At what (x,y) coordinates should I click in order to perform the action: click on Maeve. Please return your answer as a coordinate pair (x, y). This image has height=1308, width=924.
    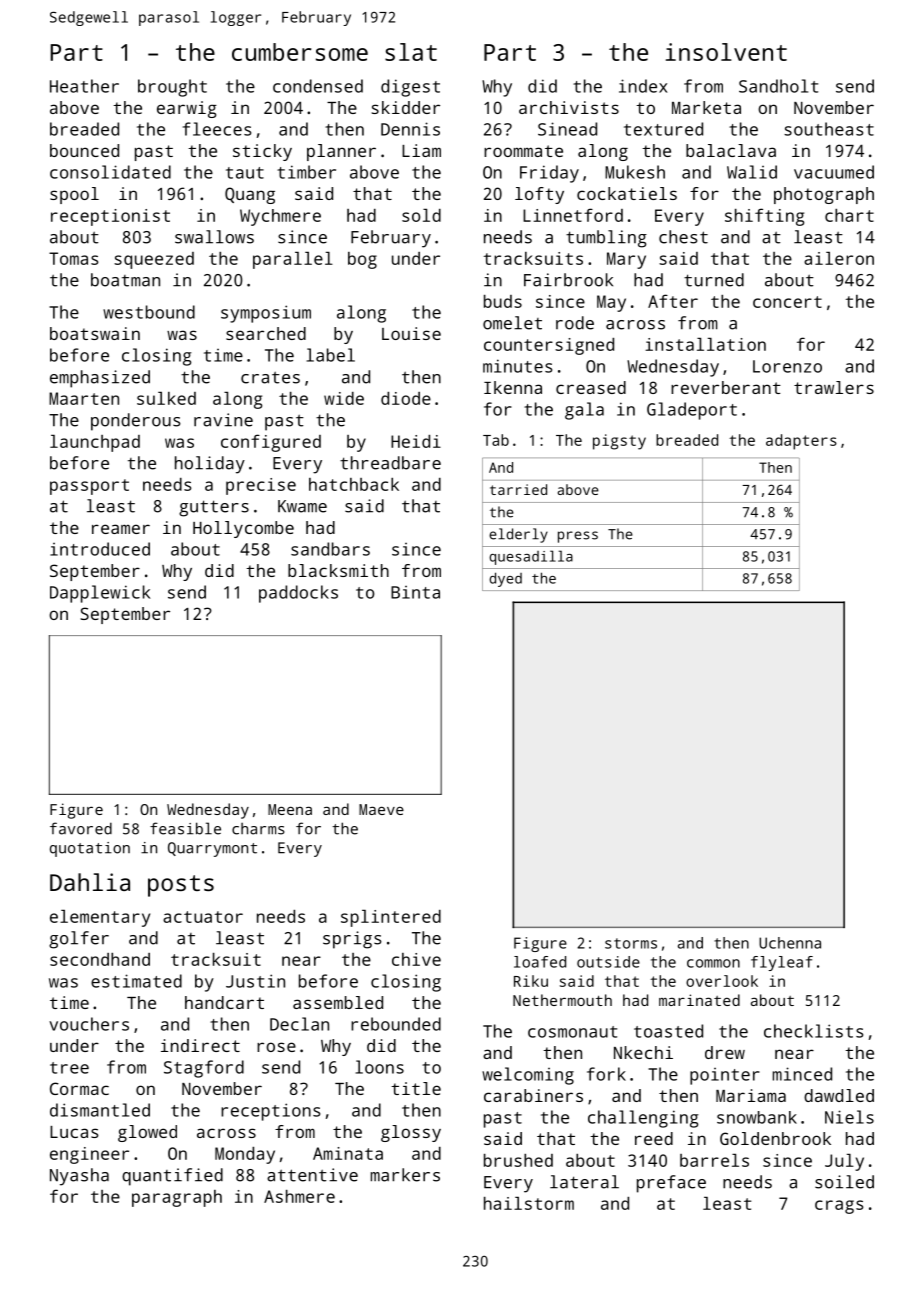
    Looking at the image, I should click on (381, 809).
